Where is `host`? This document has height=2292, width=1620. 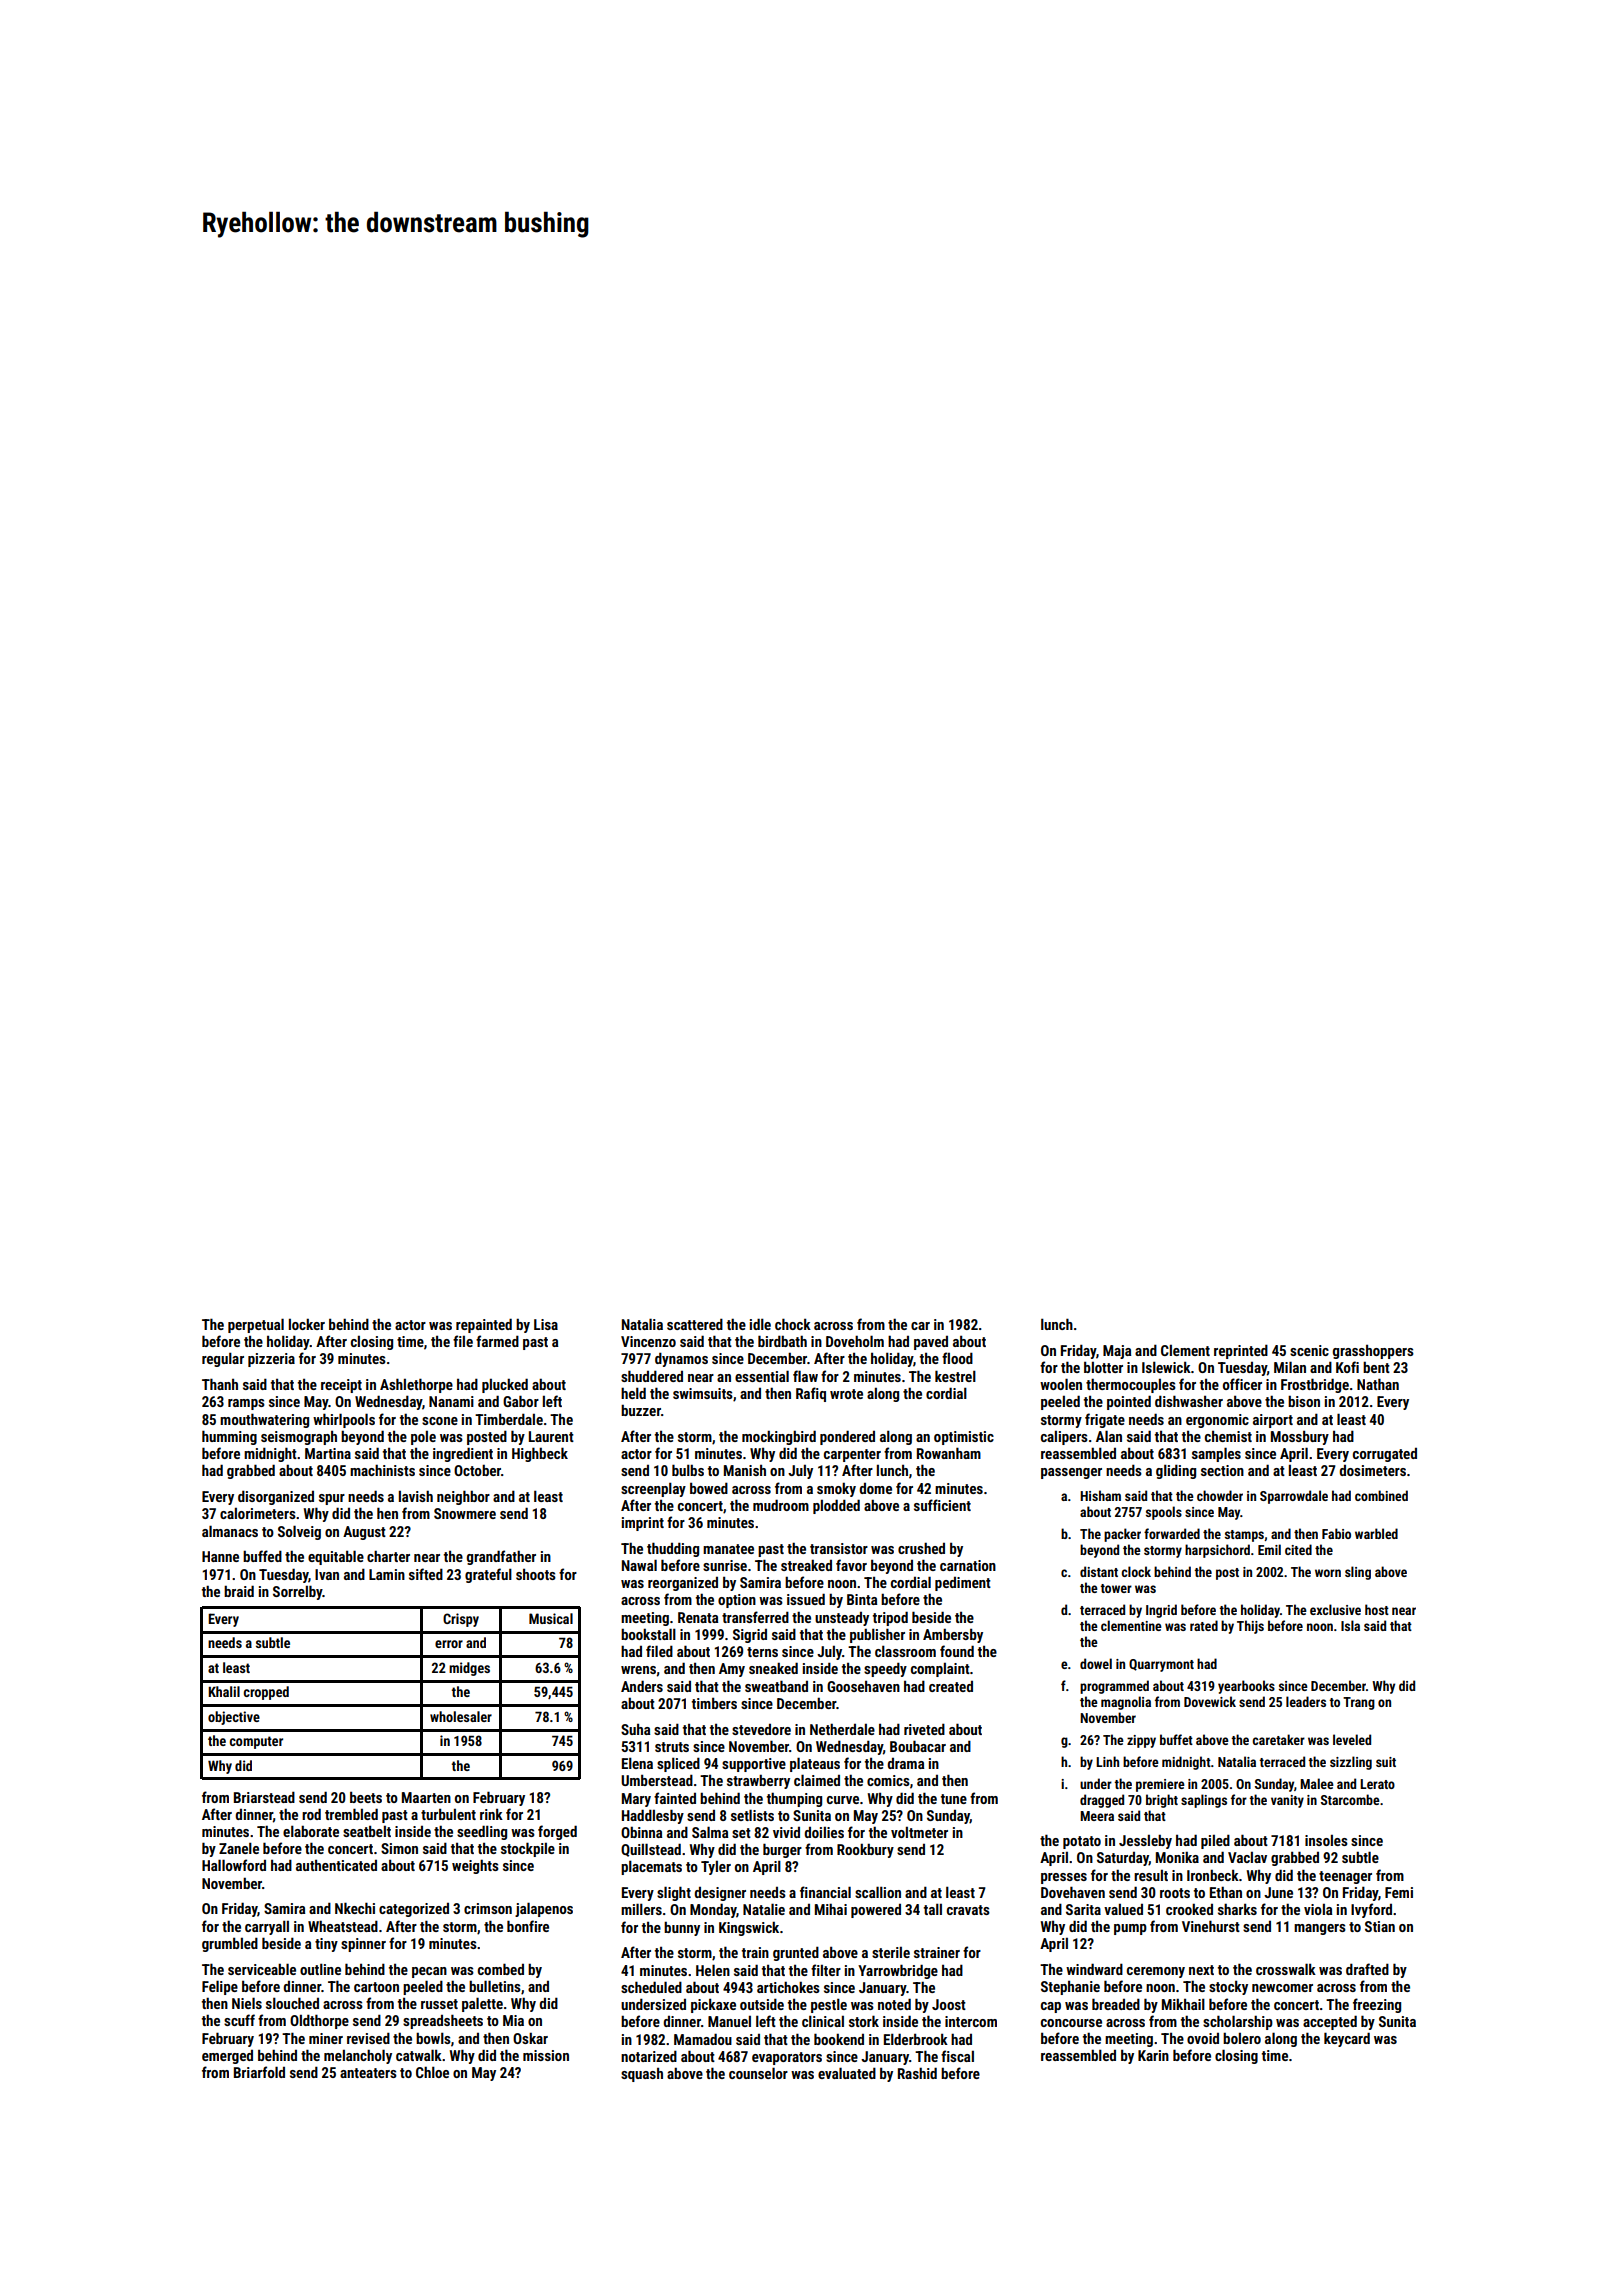
host is located at coordinates (1377, 1609).
